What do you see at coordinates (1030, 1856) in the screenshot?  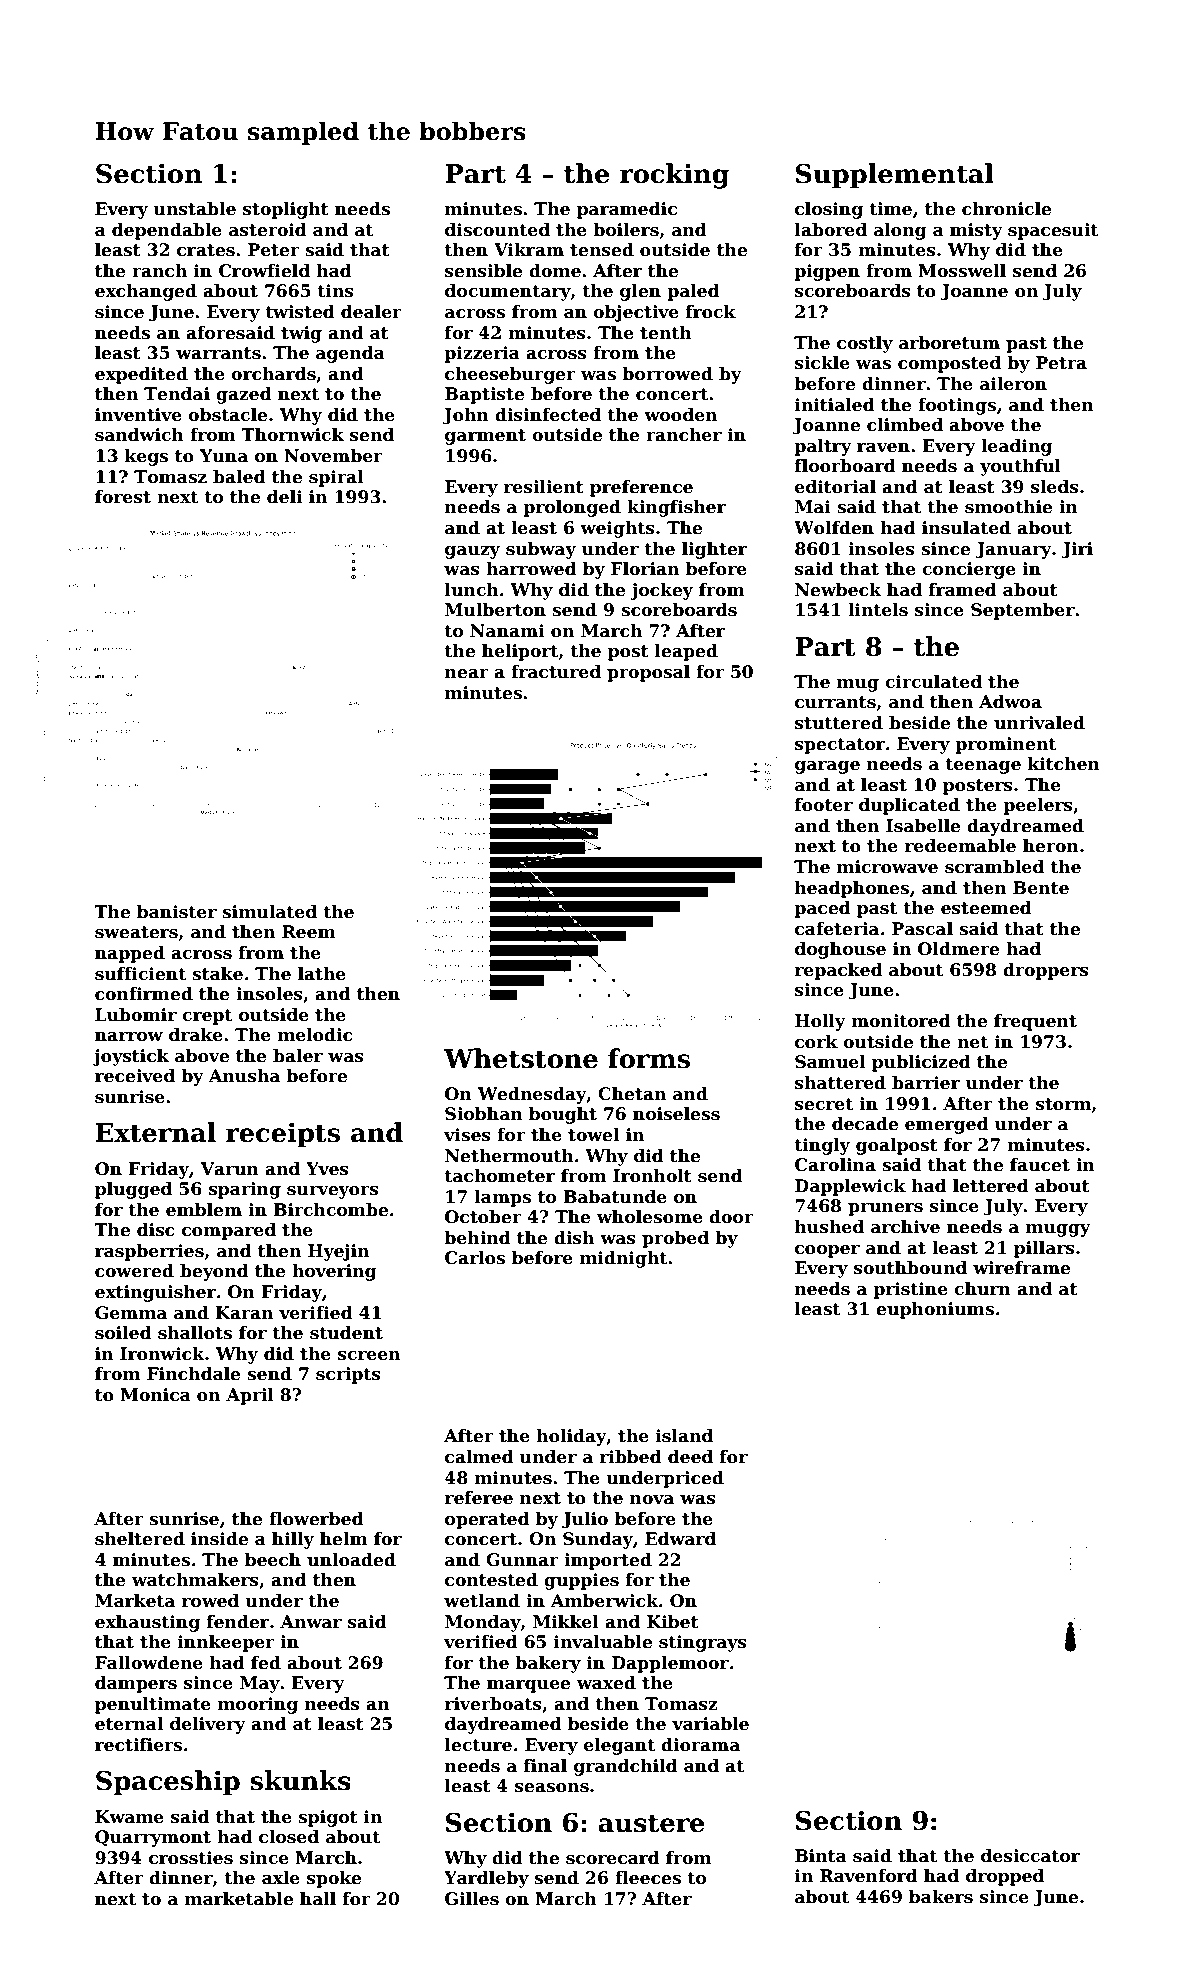 I see `desiccator` at bounding box center [1030, 1856].
